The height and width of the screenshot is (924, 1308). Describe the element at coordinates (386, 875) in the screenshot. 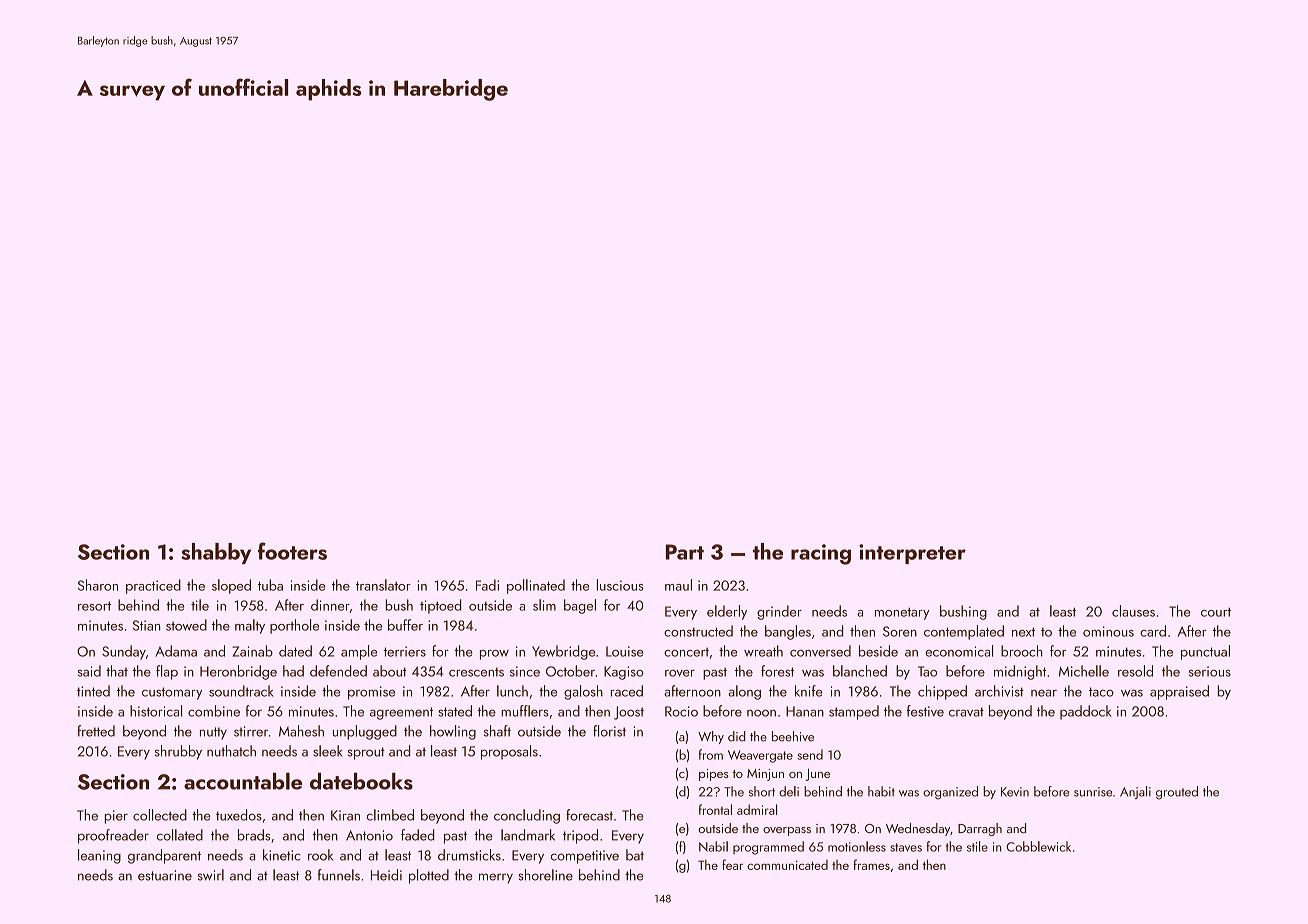

I see `Heidi` at that location.
